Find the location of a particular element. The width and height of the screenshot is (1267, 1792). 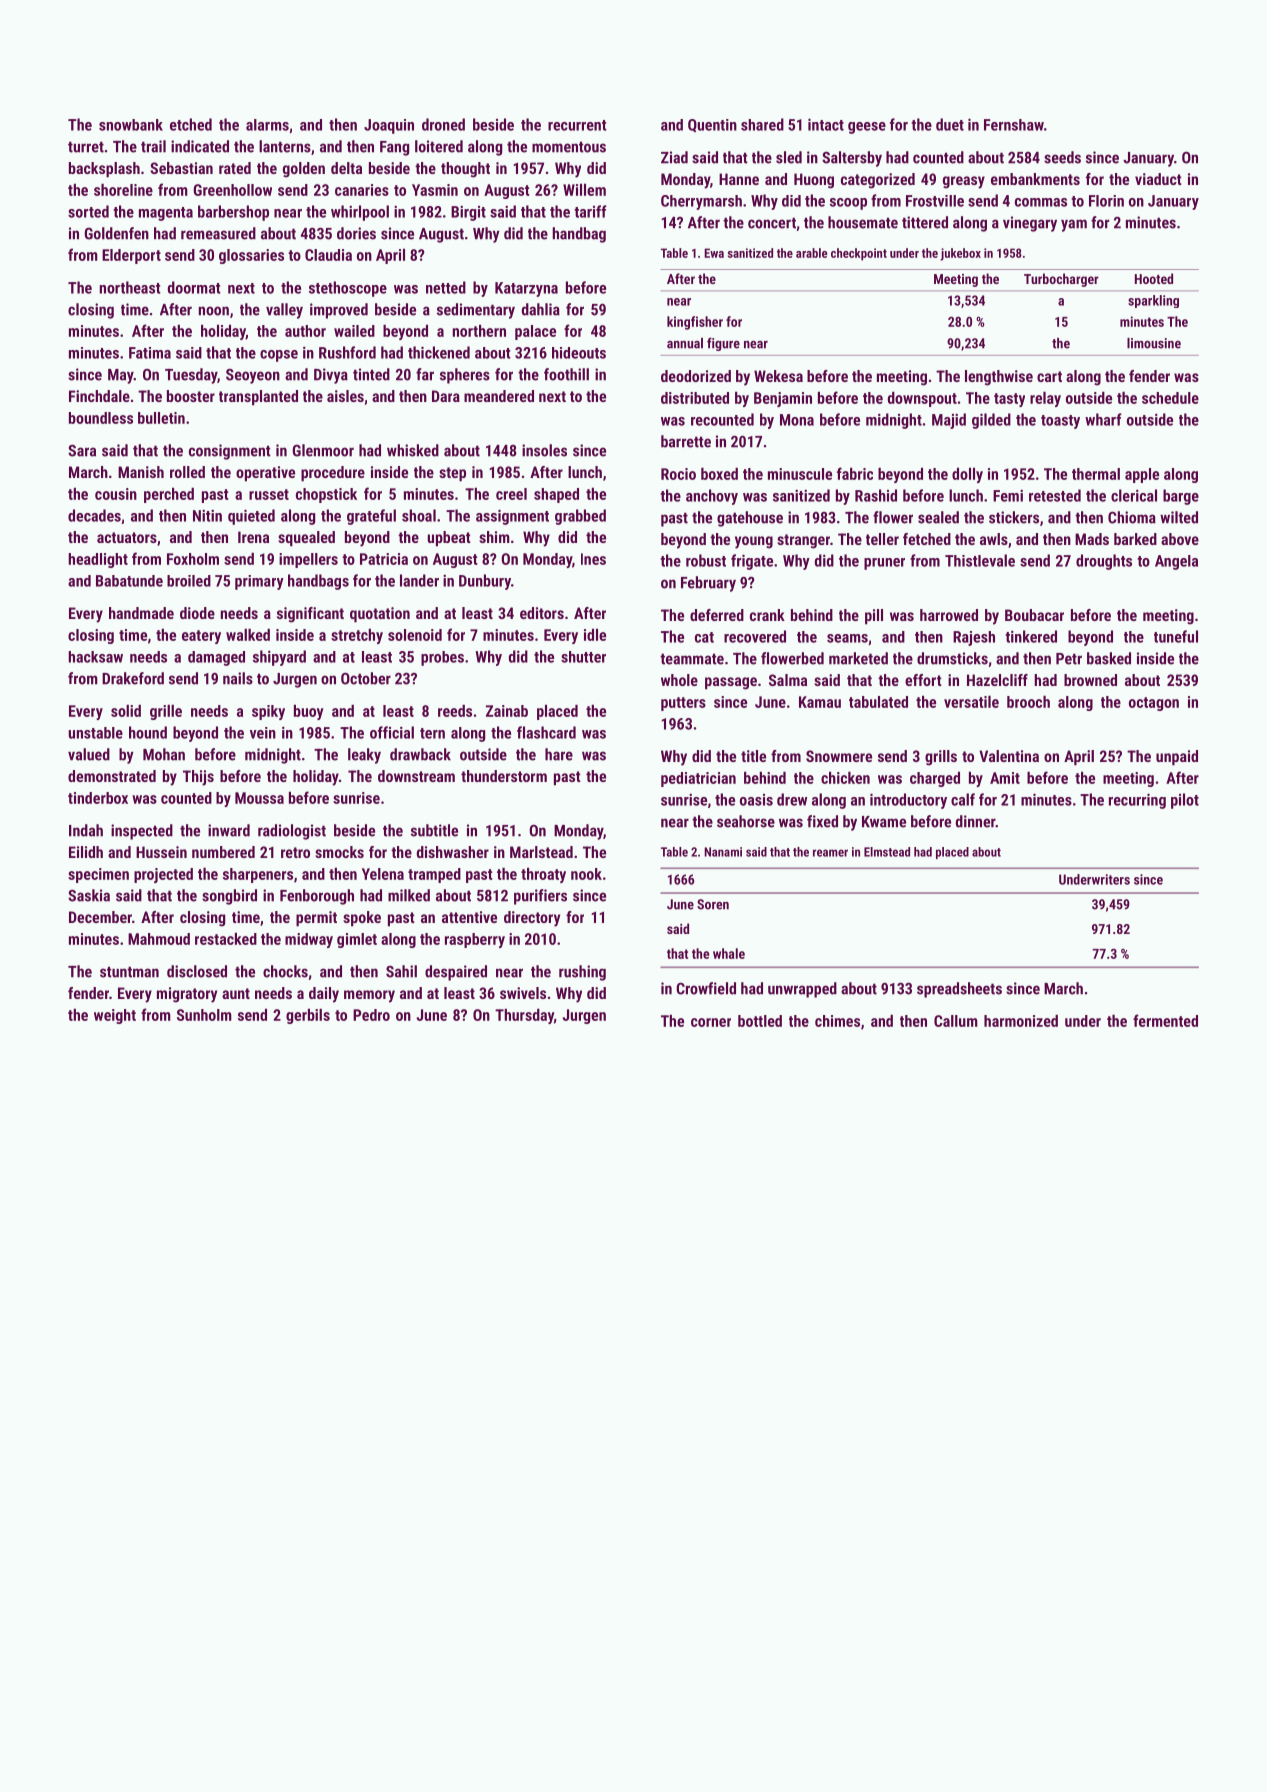

Moussa is located at coordinates (259, 798).
